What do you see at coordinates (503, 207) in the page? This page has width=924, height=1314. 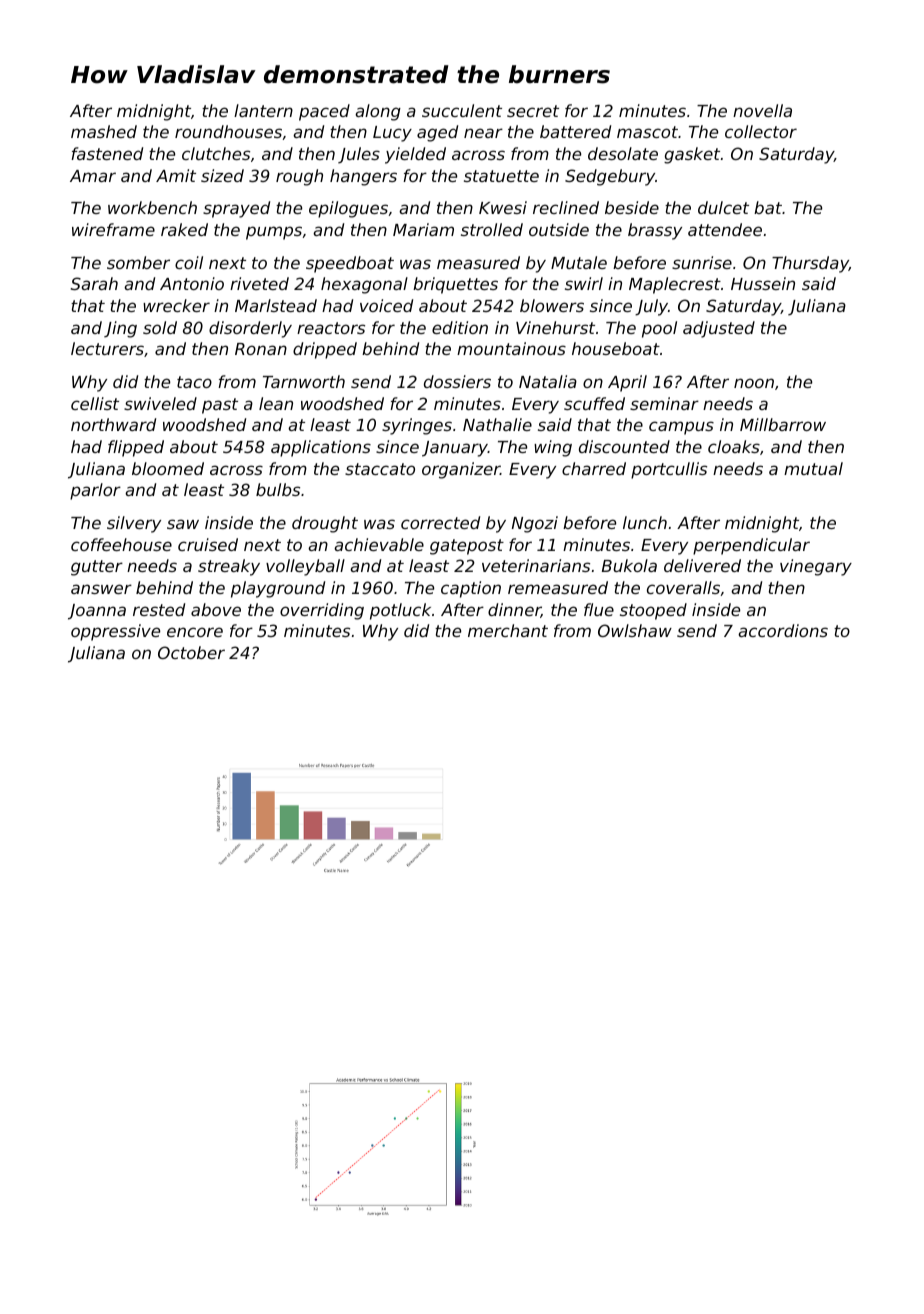 I see `Kwesi` at bounding box center [503, 207].
